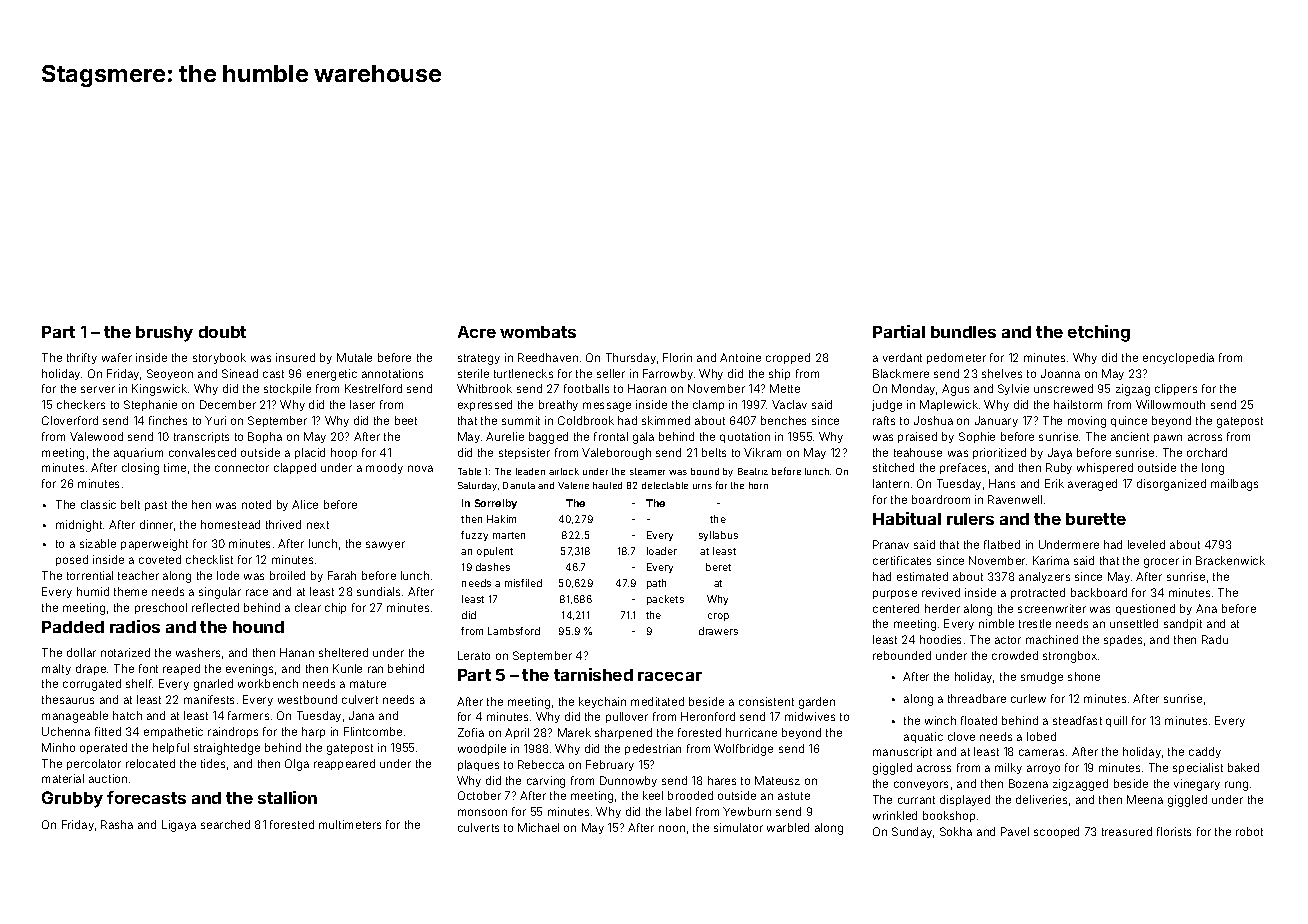 This screenshot has height=924, width=1308. Describe the element at coordinates (1028, 698) in the screenshot. I see `curlew` at that location.
